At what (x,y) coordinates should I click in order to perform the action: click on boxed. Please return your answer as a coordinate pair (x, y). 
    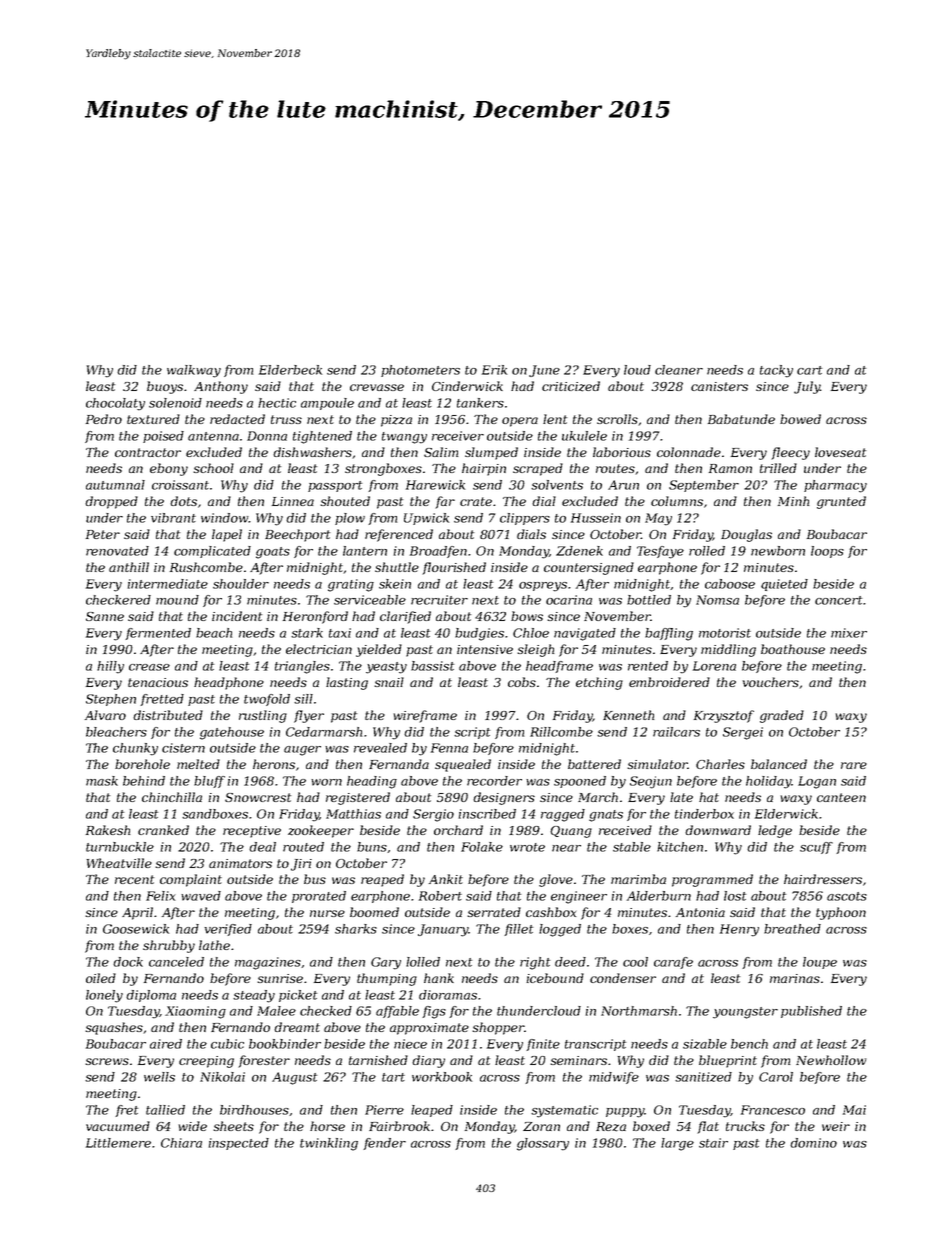
    Looking at the image, I should click on (651, 1126).
